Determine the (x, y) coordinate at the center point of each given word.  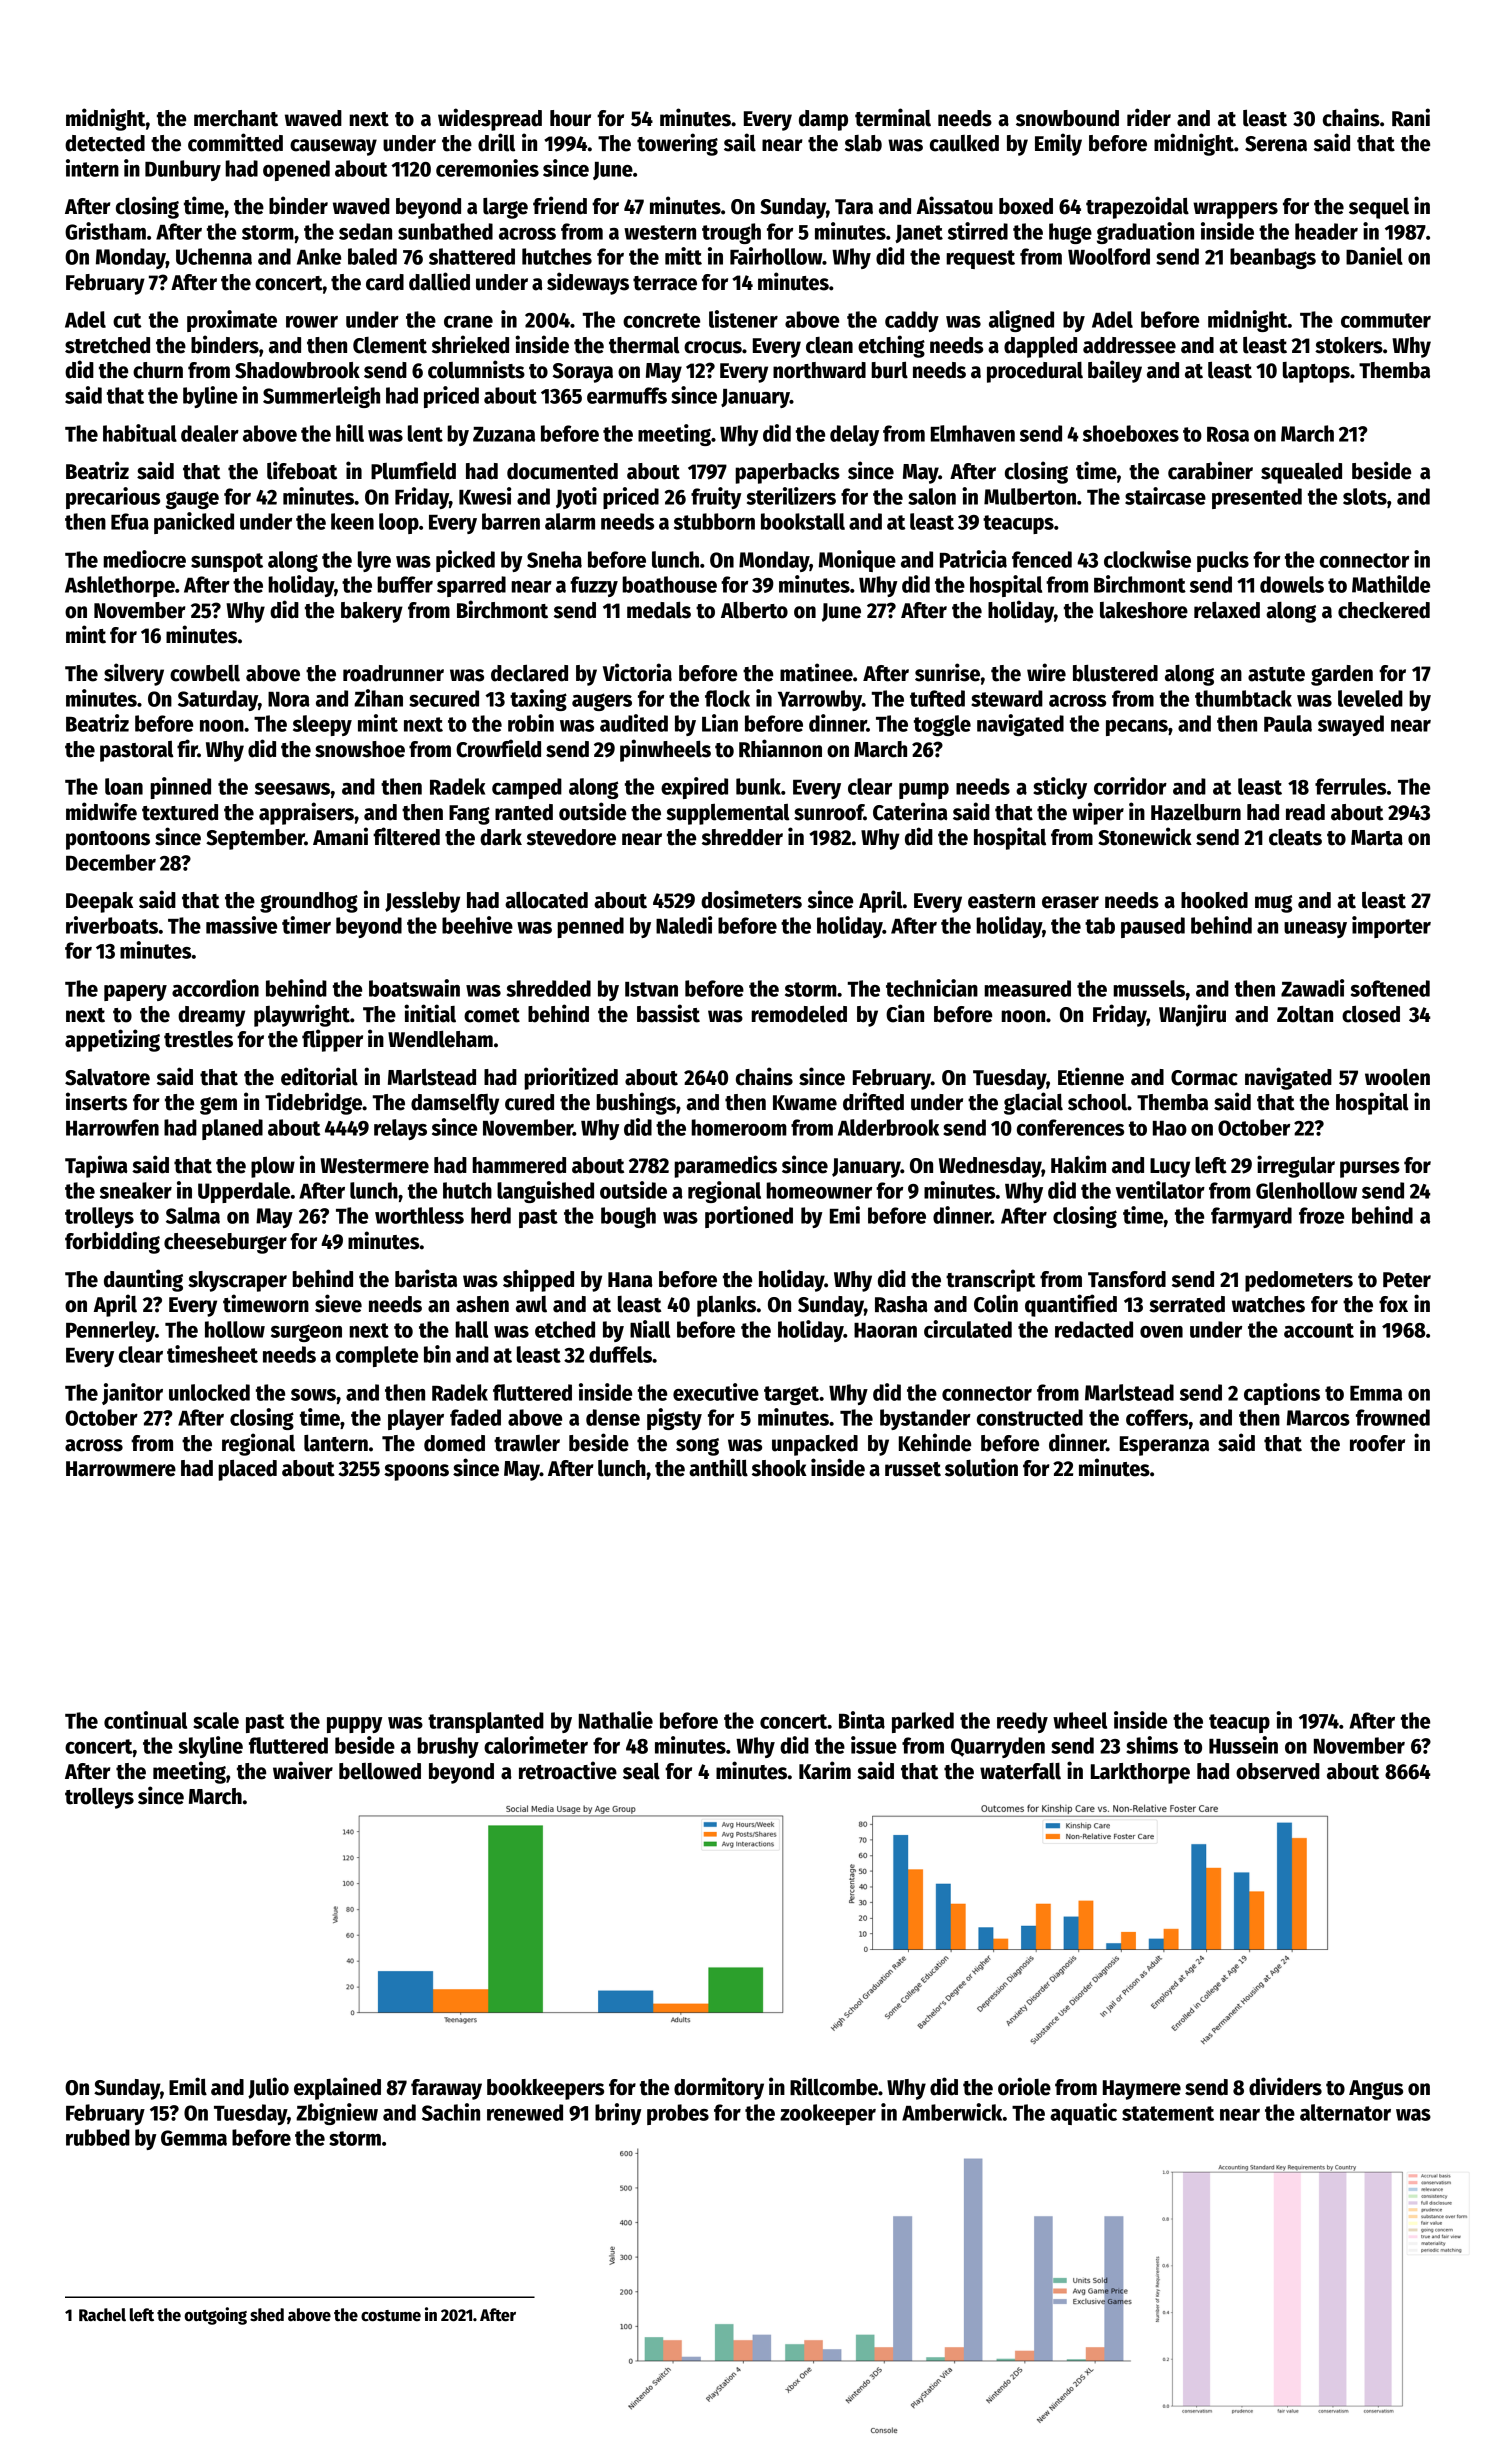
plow (273, 1167)
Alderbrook (888, 1127)
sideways (588, 283)
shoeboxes (1131, 433)
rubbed (98, 2137)
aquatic (1083, 2114)
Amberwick (952, 2112)
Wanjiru (1192, 1015)
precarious (113, 498)
